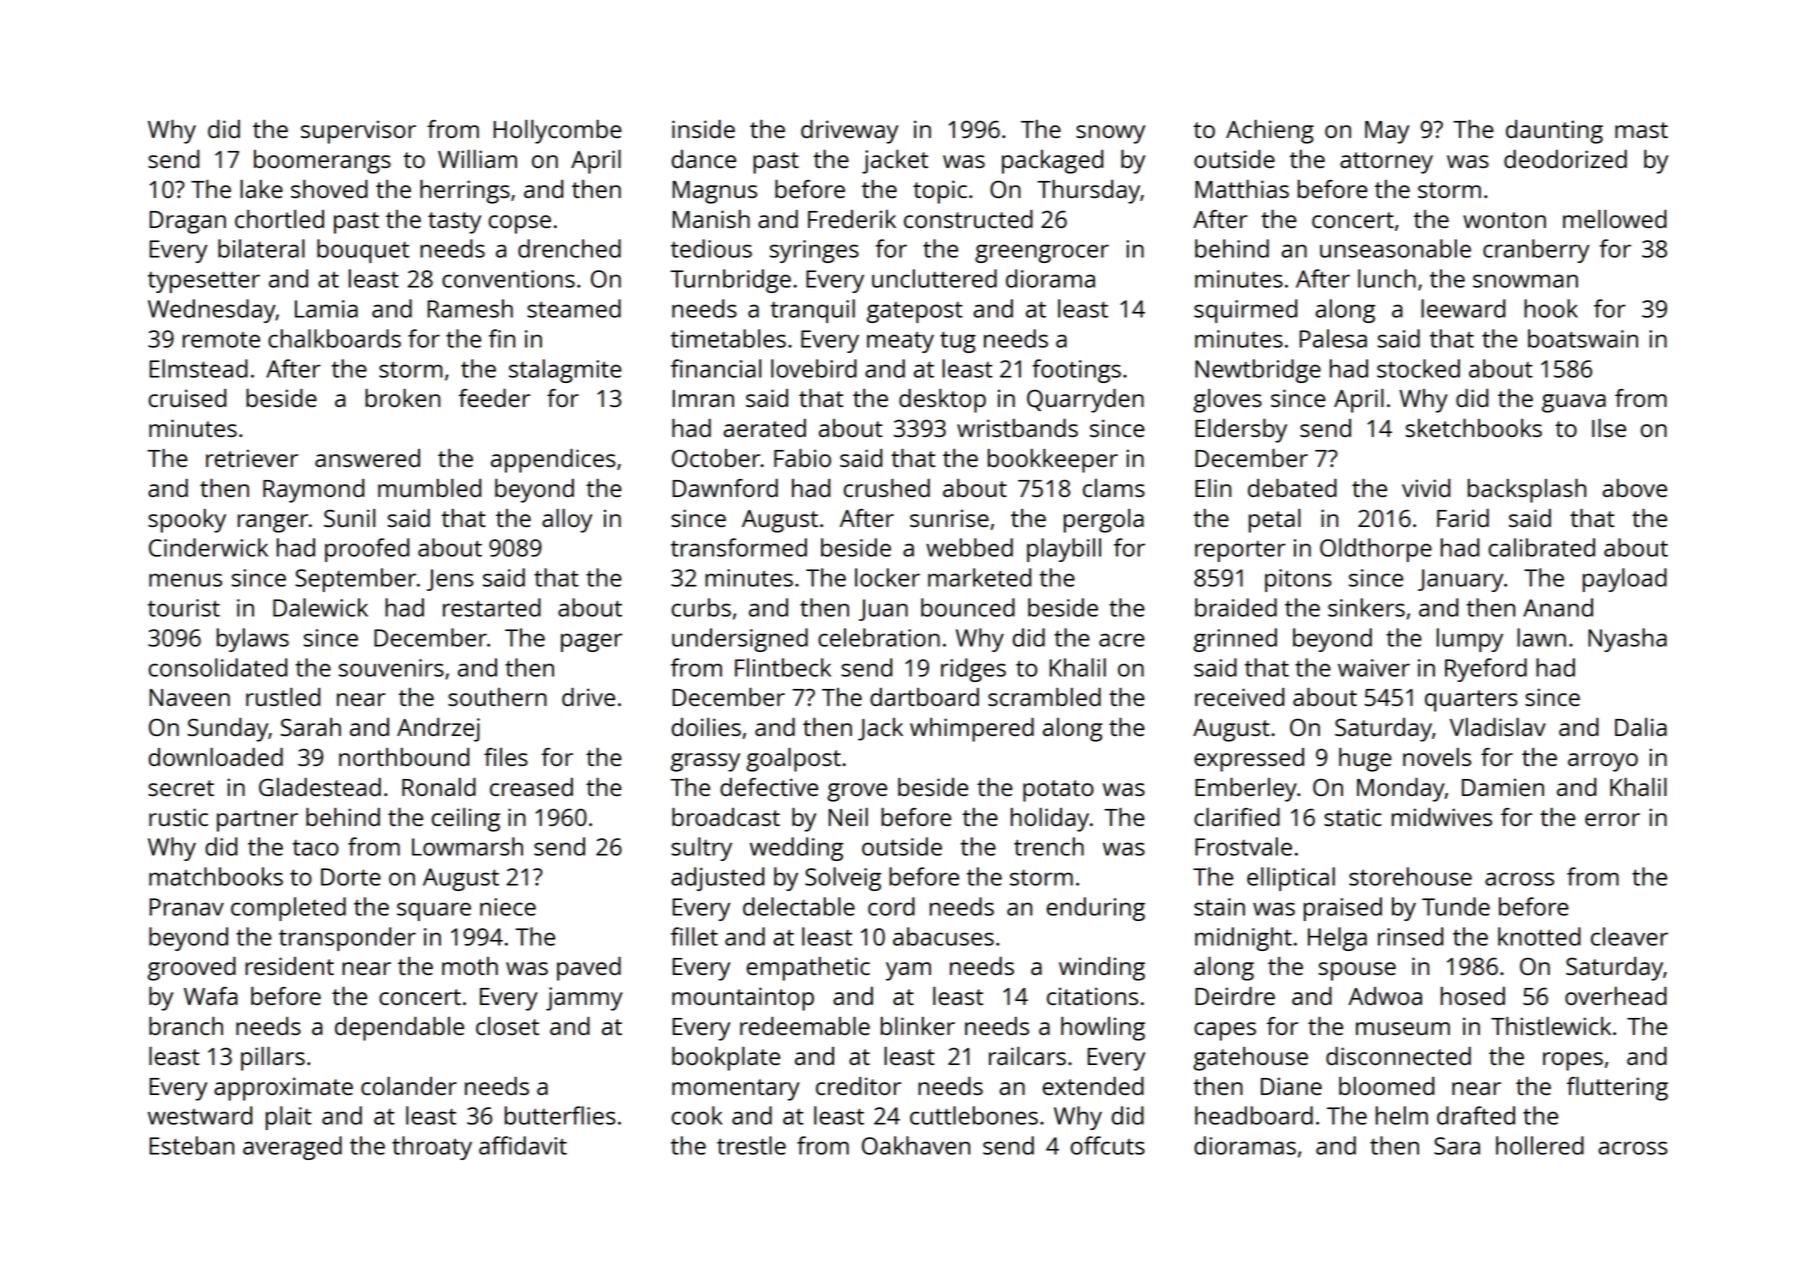 The image size is (1816, 1284). I want to click on constructed, so click(968, 219).
